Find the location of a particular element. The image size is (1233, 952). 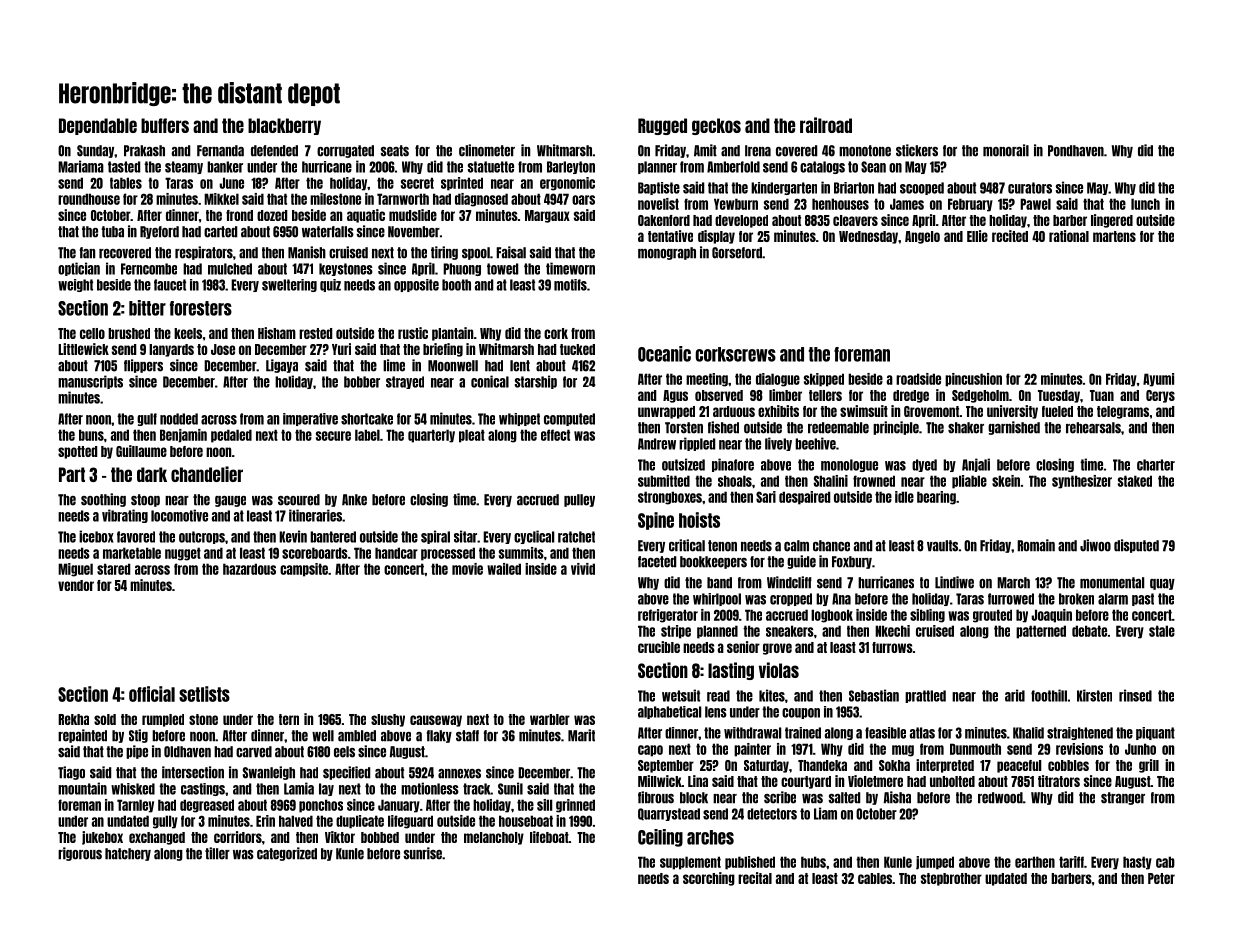

Ayumi is located at coordinates (1158, 380).
